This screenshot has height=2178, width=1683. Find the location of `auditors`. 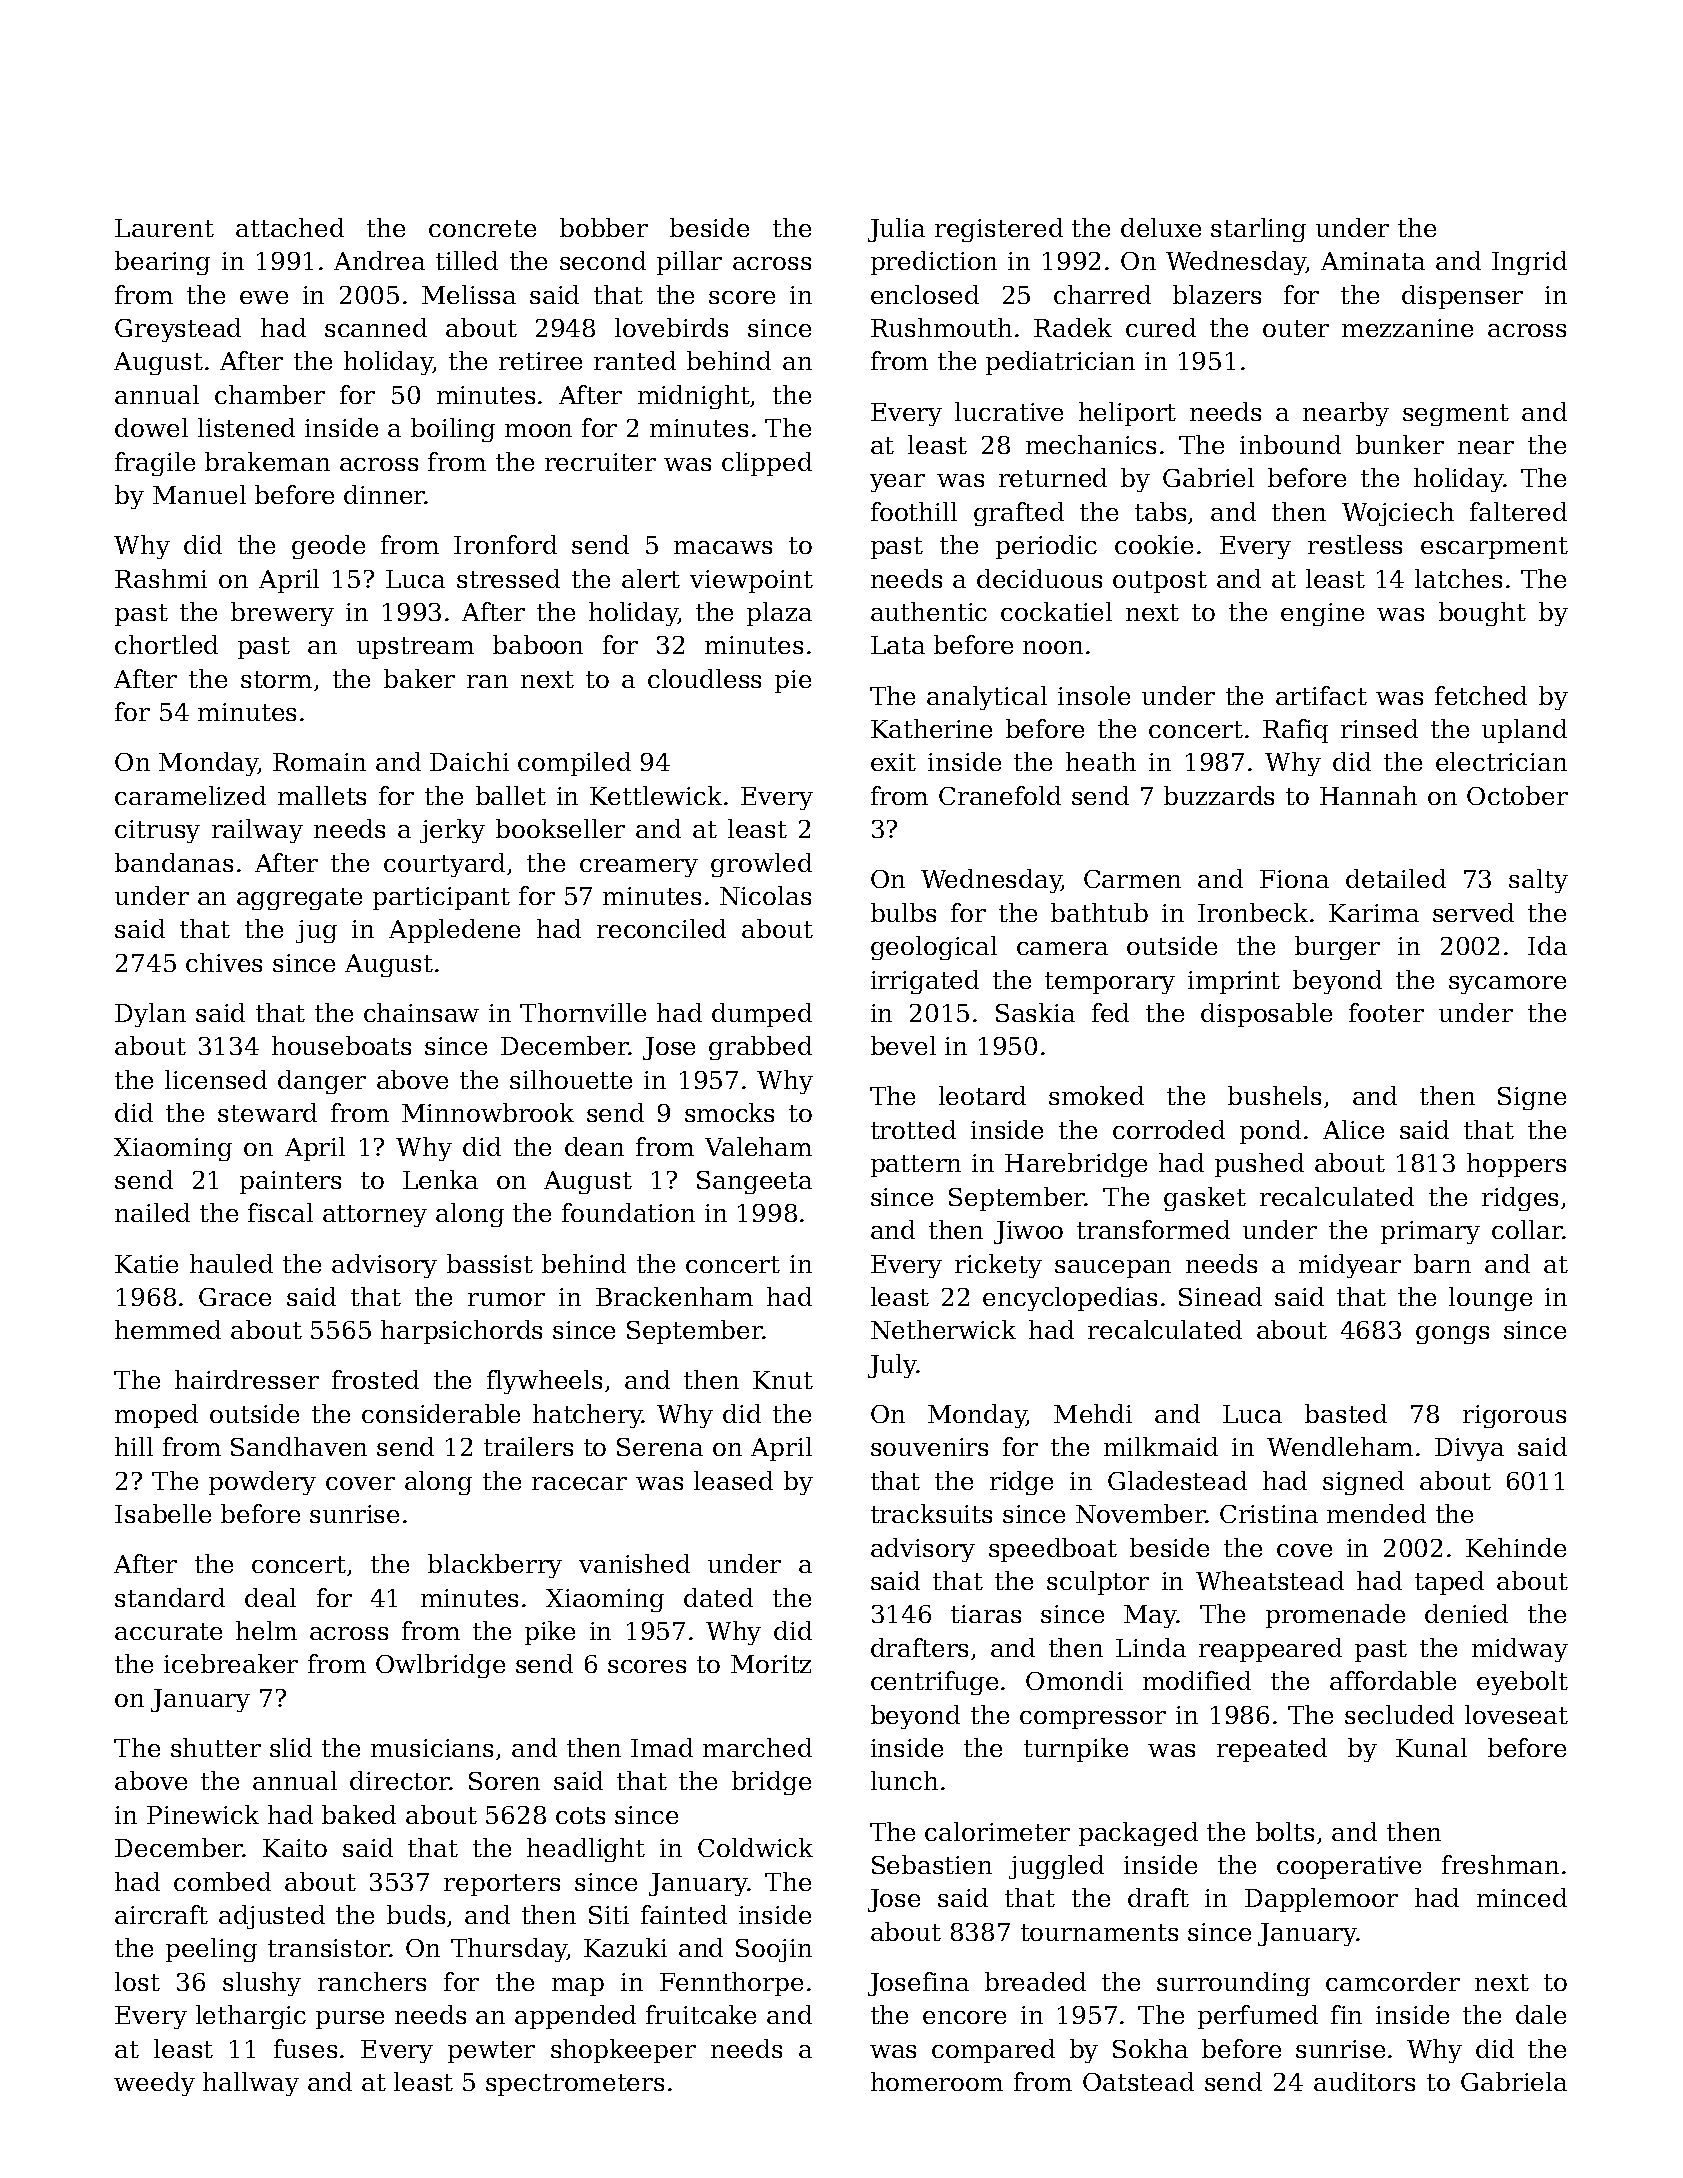

auditors is located at coordinates (1364, 2081).
